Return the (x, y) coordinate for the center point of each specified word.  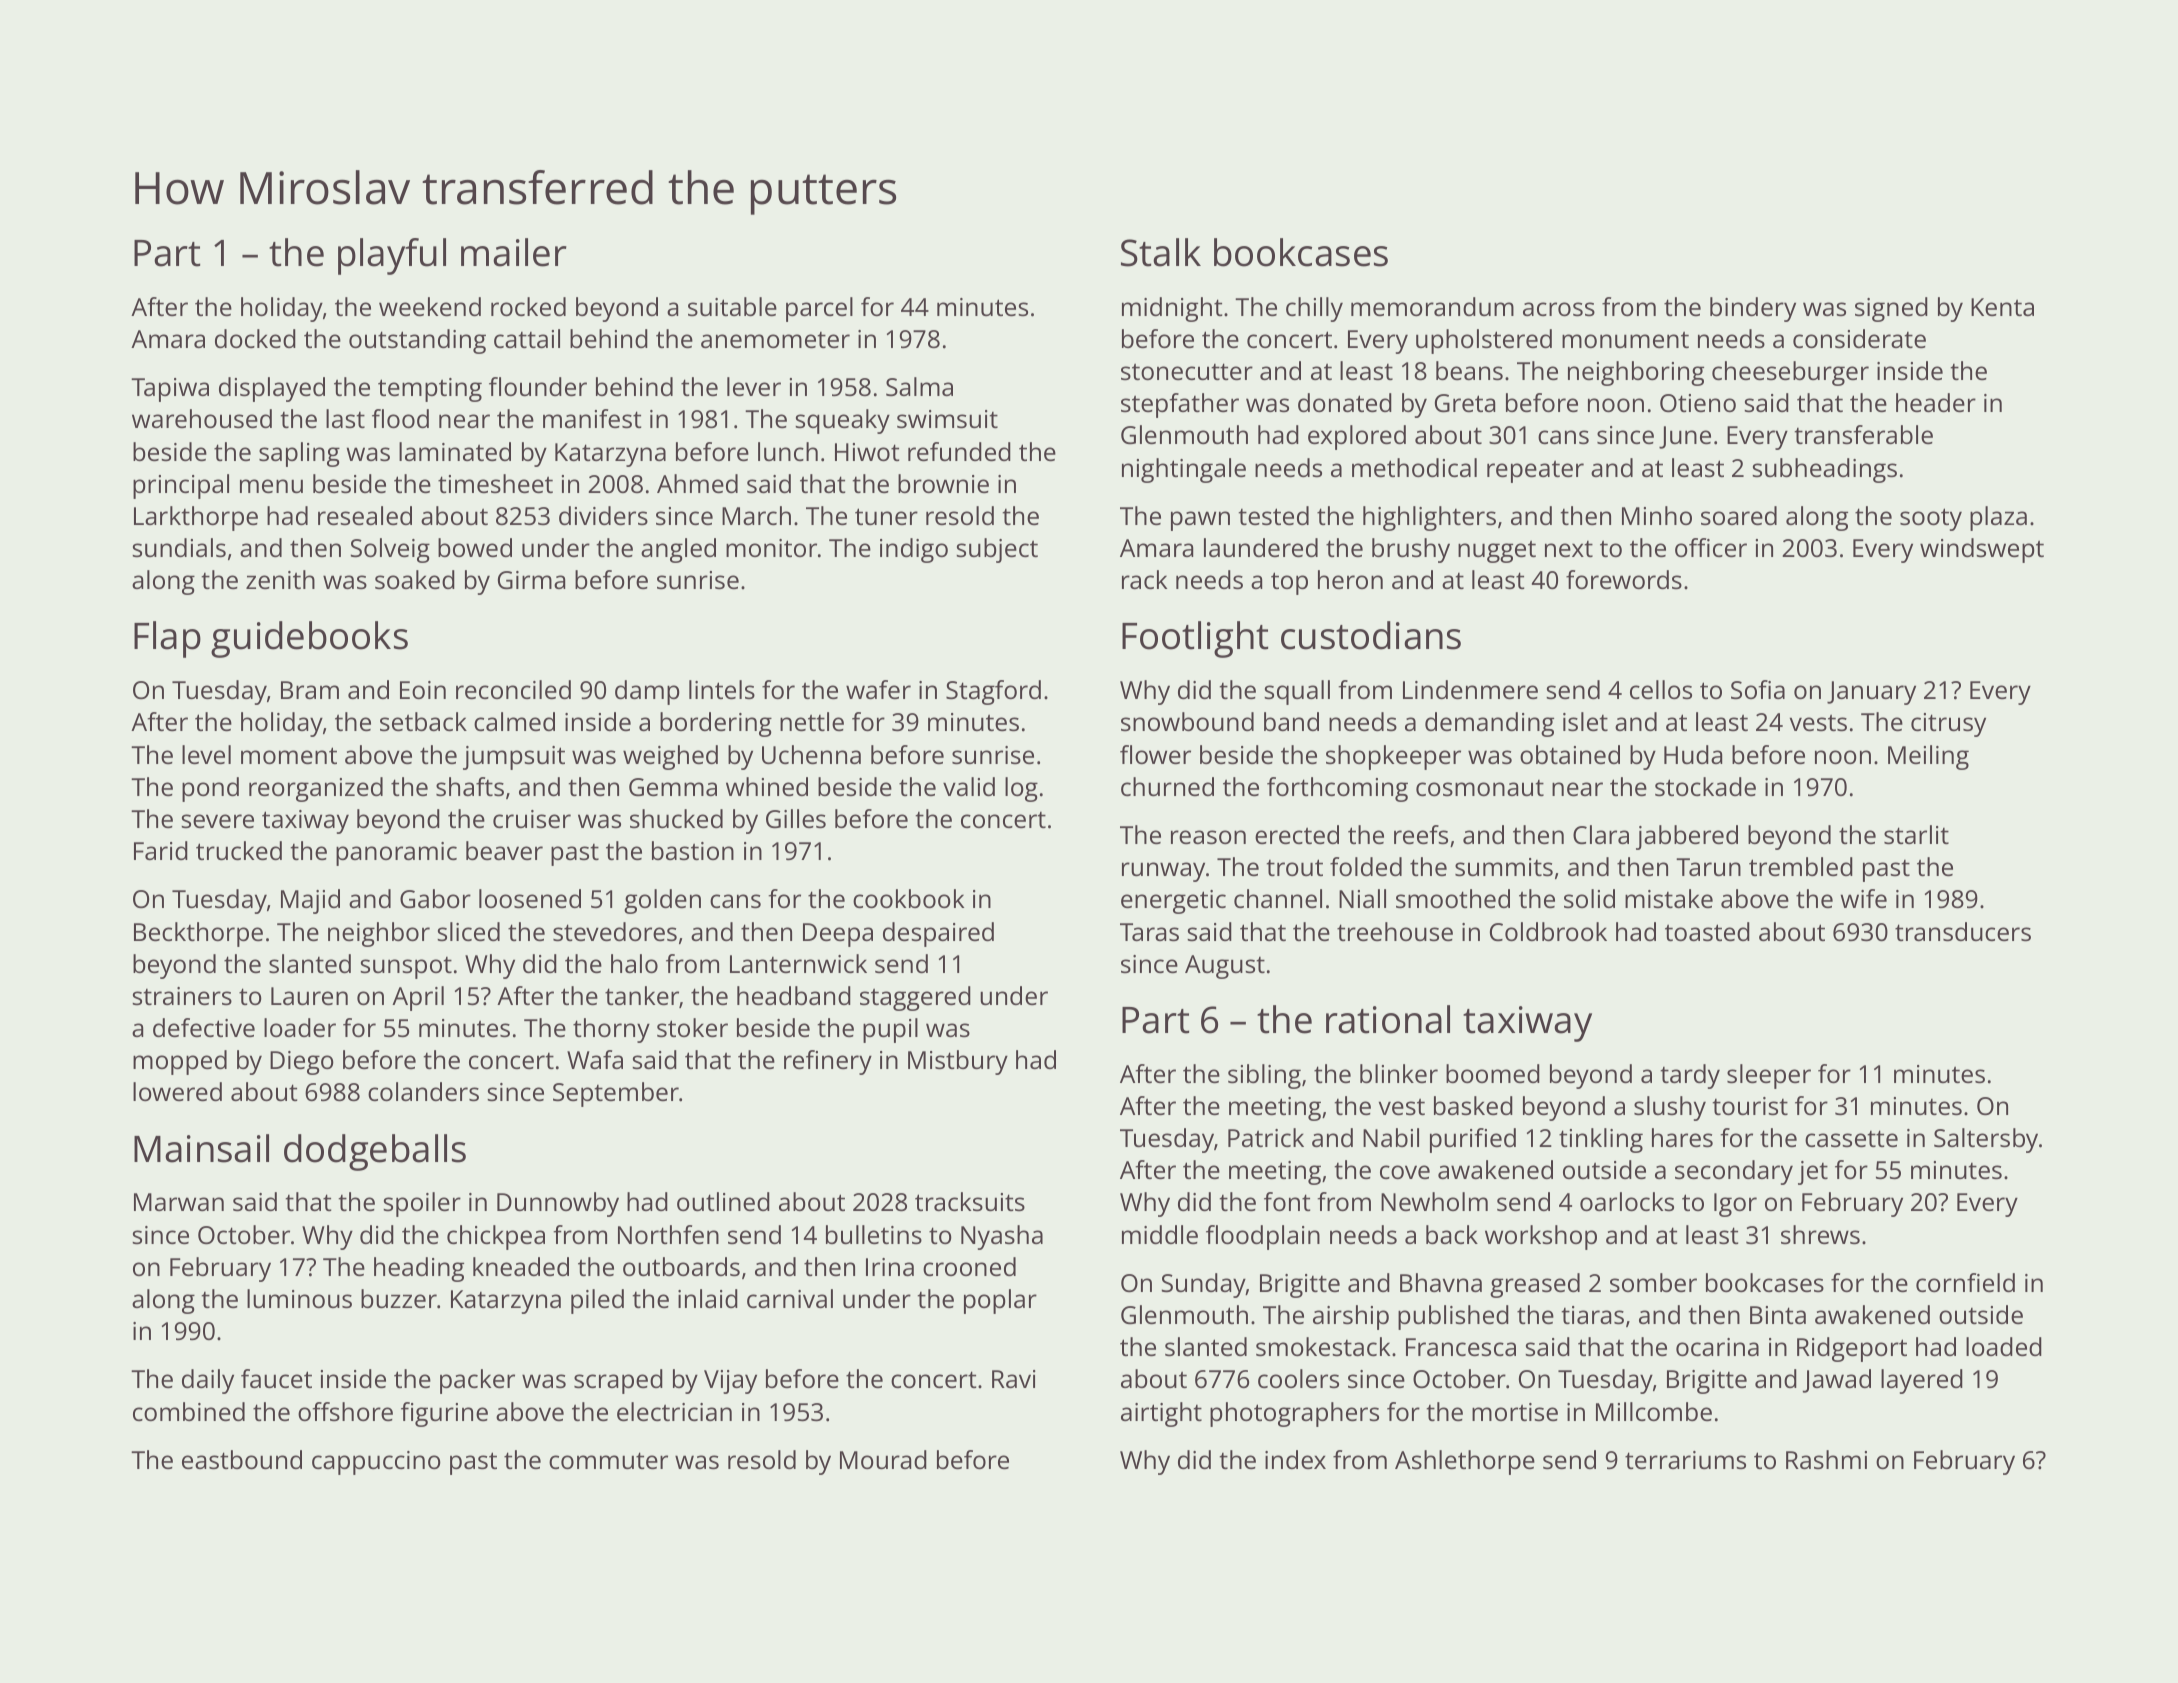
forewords (1624, 579)
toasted (1707, 931)
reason (1208, 837)
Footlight (1195, 639)
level (206, 754)
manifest (592, 418)
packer (477, 1381)
